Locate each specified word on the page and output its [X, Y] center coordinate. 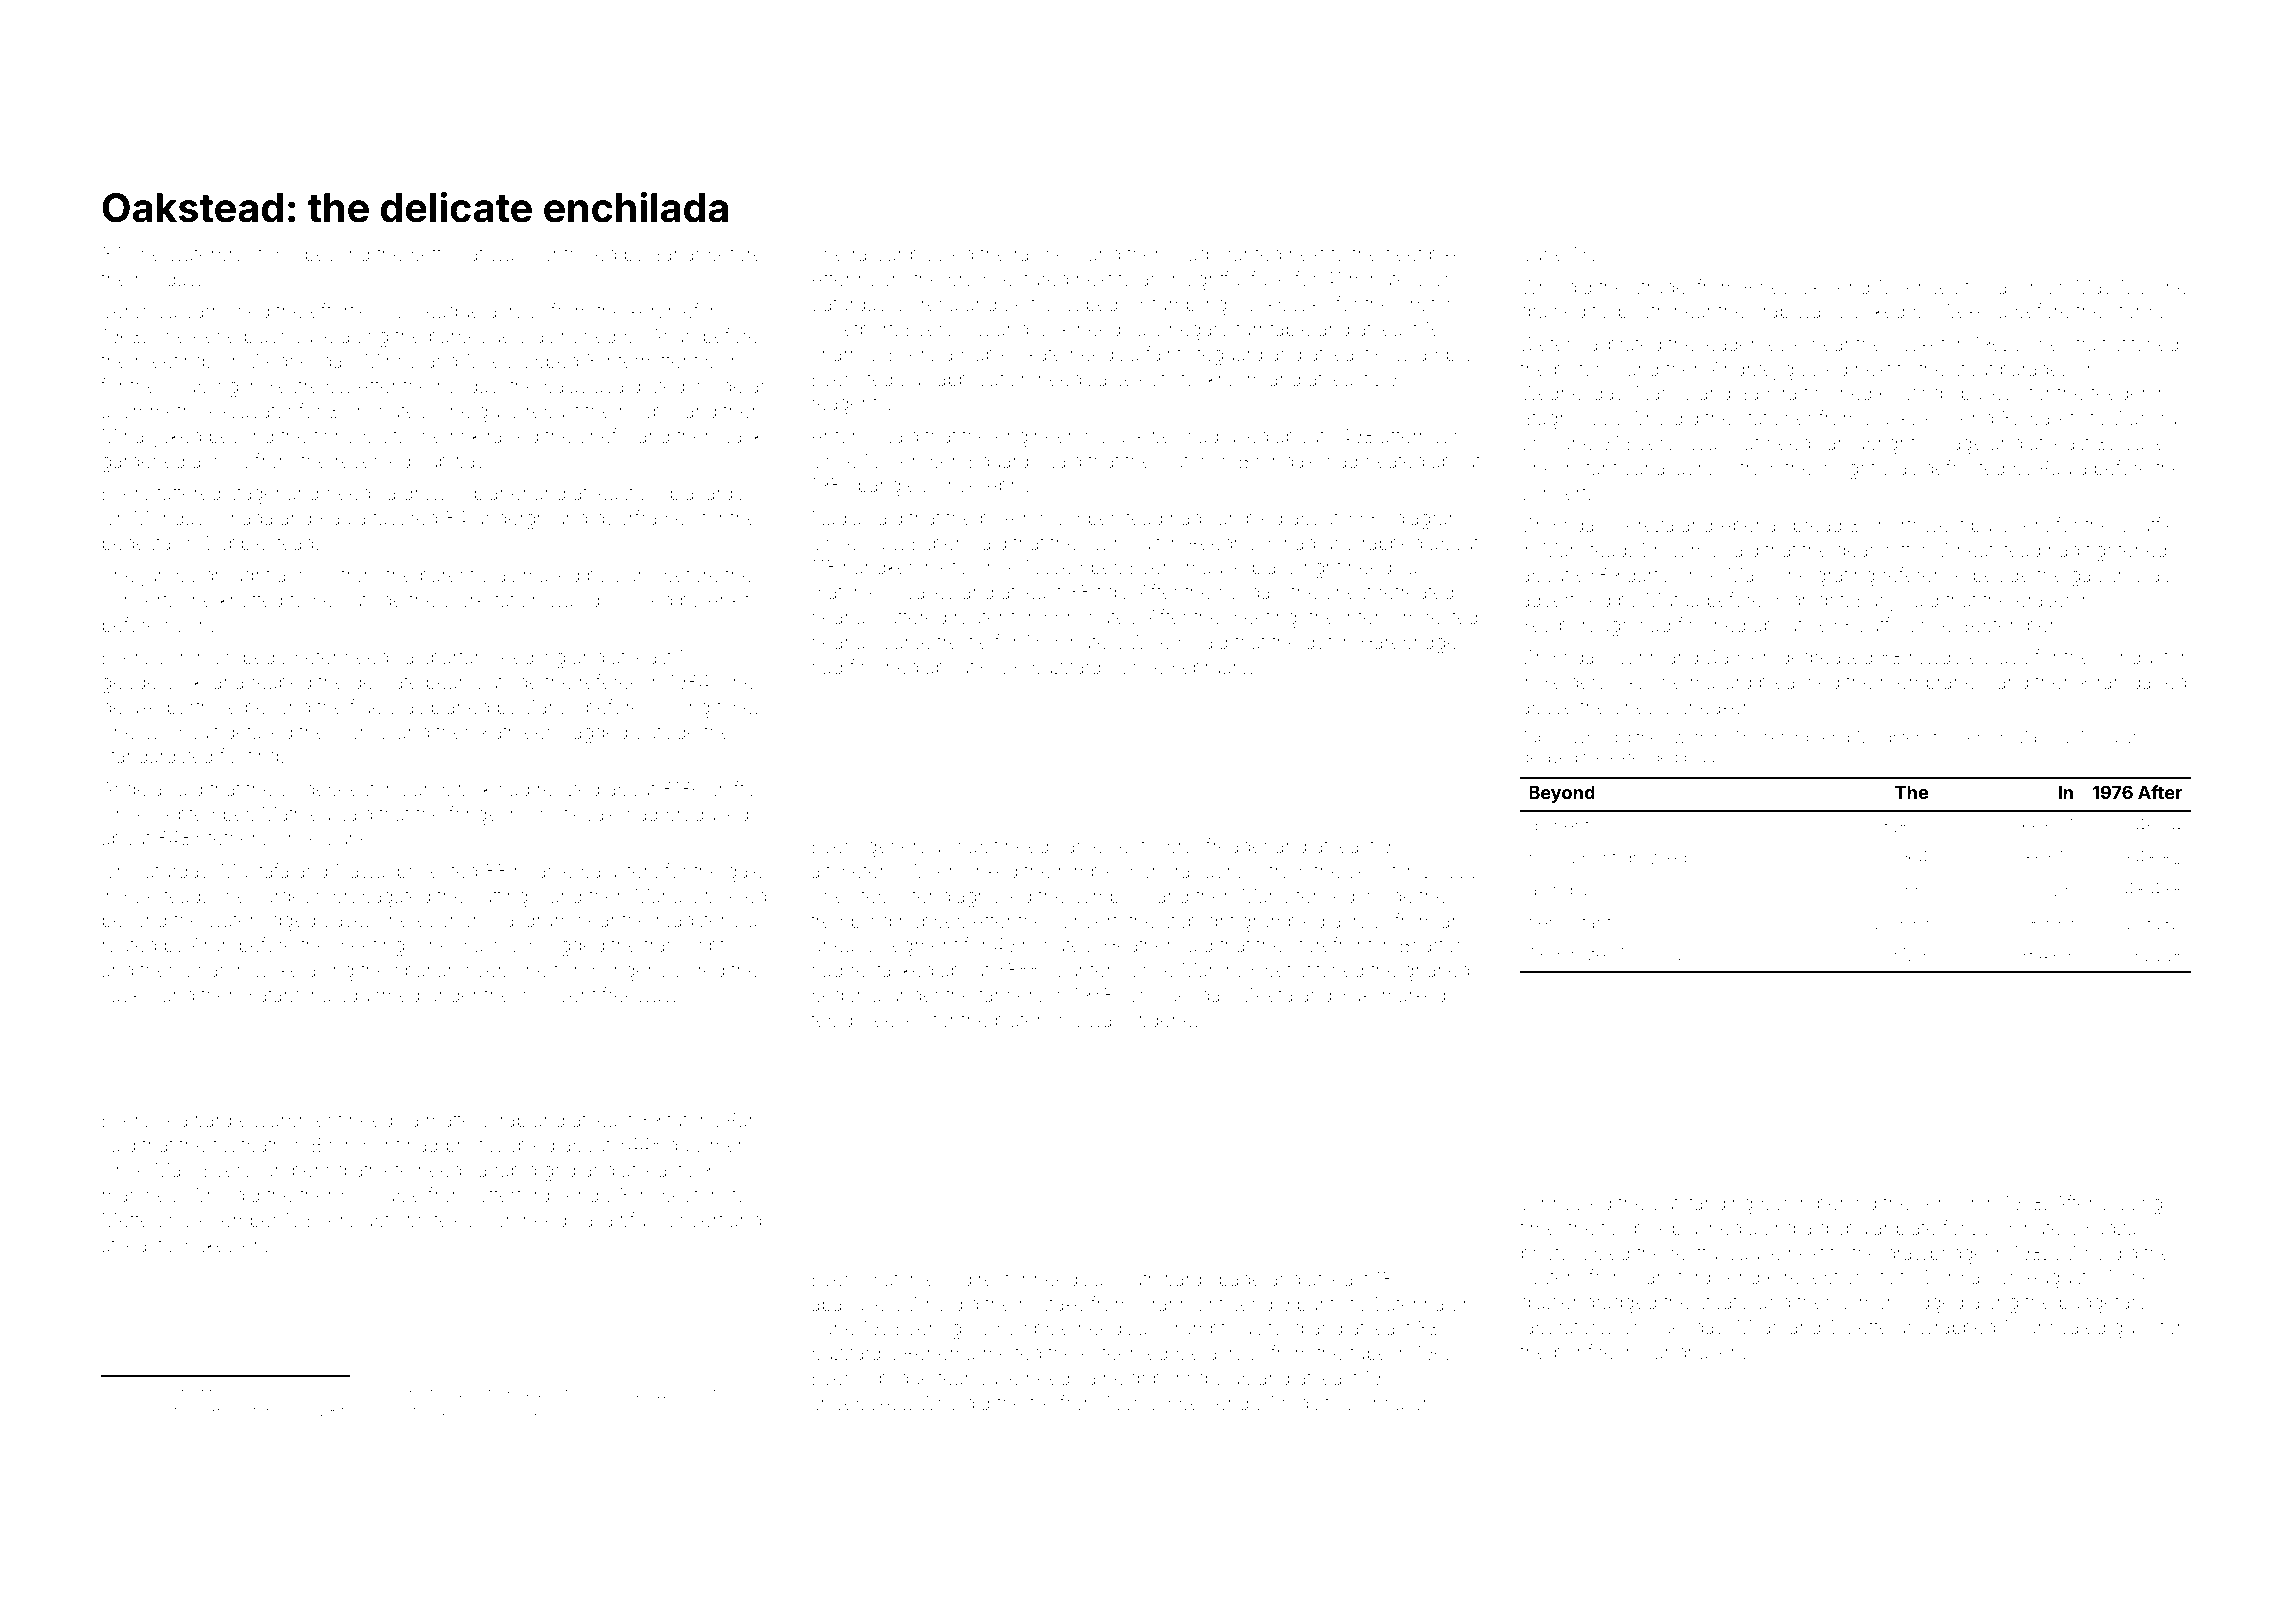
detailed [258, 732]
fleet [1403, 253]
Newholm [326, 1392]
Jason [2013, 287]
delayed [1549, 759]
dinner [1554, 825]
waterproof [216, 255]
